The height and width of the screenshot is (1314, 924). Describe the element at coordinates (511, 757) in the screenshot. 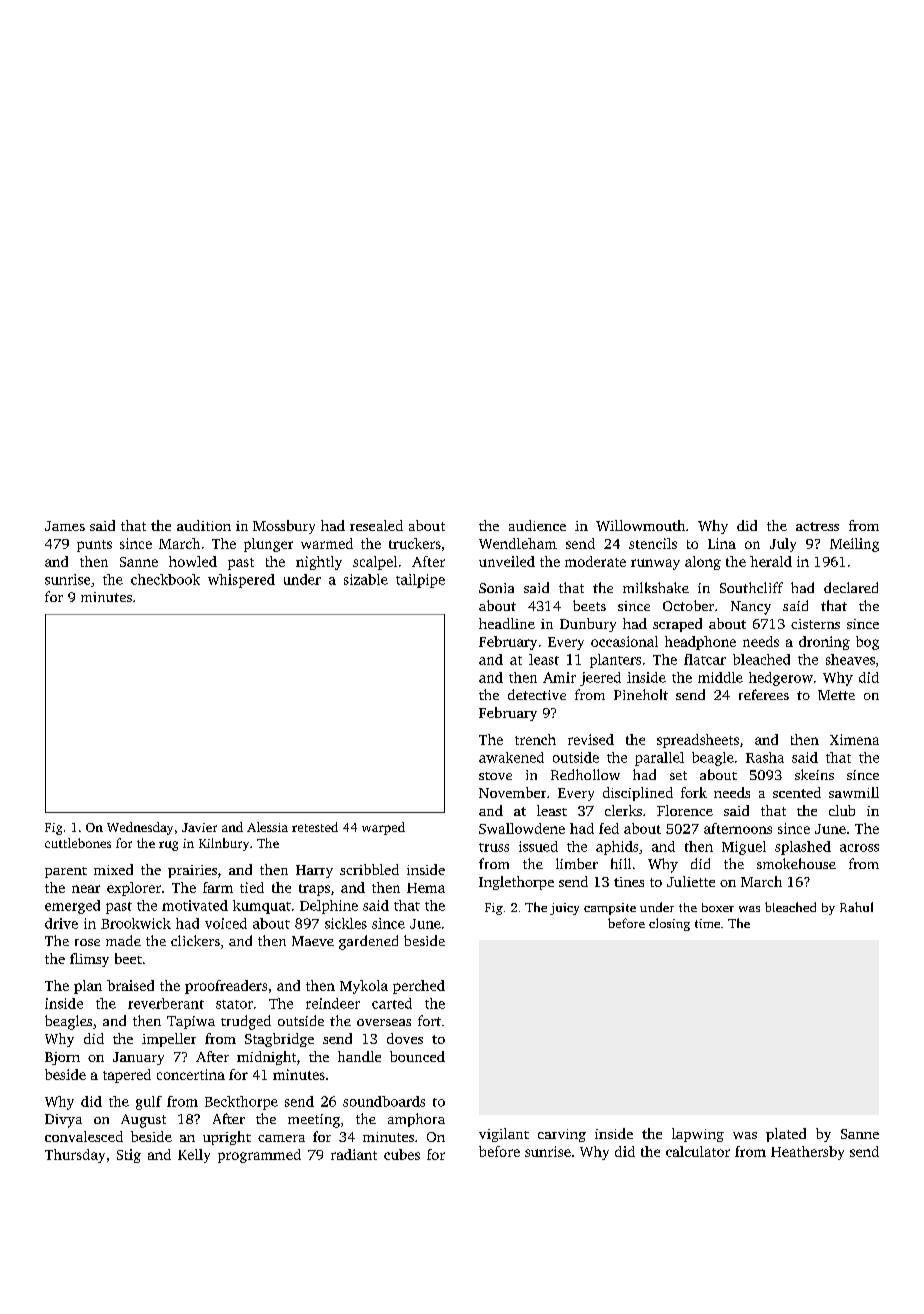

I see `awakened` at that location.
